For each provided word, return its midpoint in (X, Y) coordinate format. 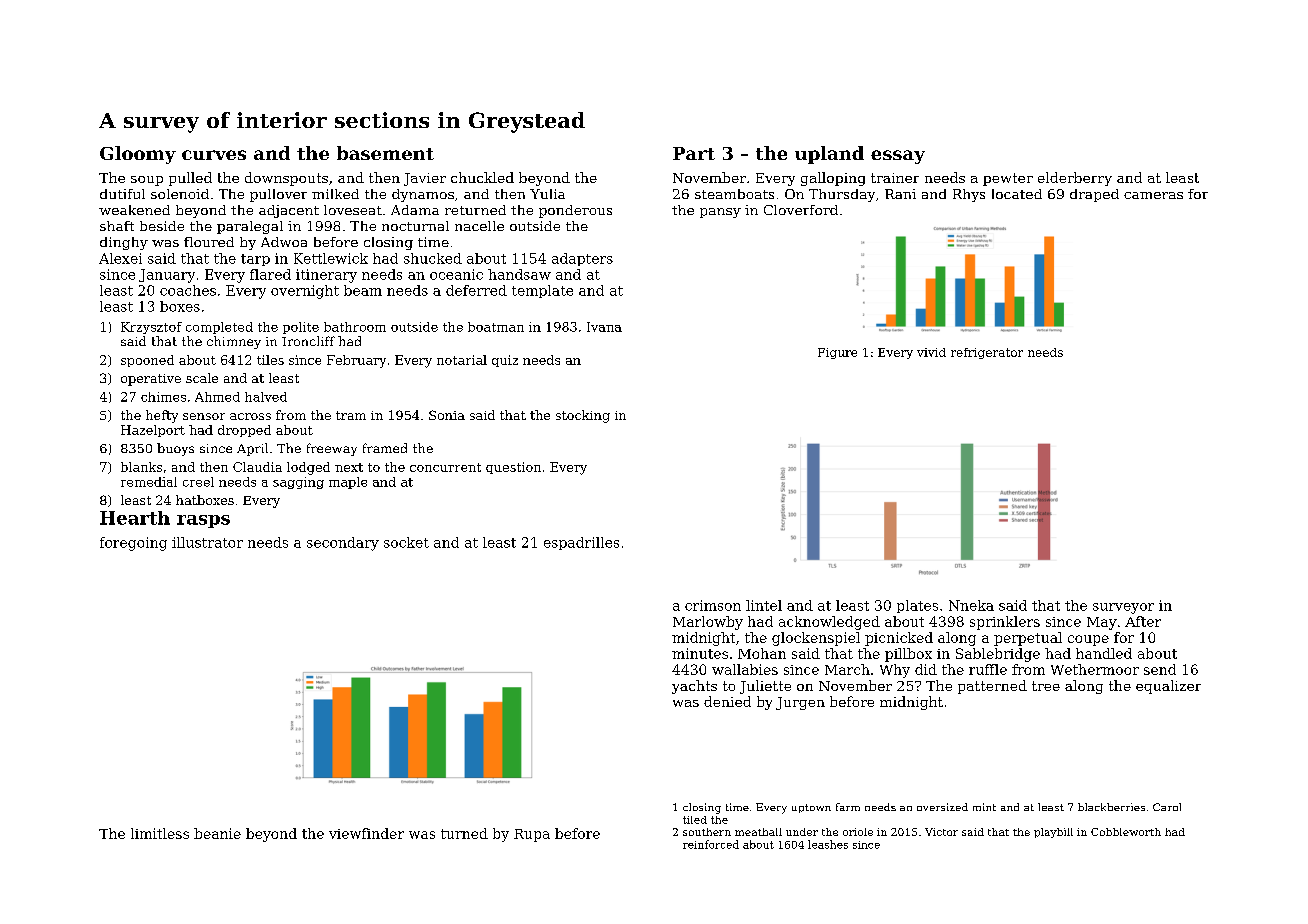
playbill (1053, 833)
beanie (217, 833)
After (1143, 621)
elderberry (1075, 179)
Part (694, 153)
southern (707, 832)
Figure (837, 353)
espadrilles (581, 543)
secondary (343, 544)
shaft (117, 226)
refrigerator (987, 353)
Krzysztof (151, 328)
